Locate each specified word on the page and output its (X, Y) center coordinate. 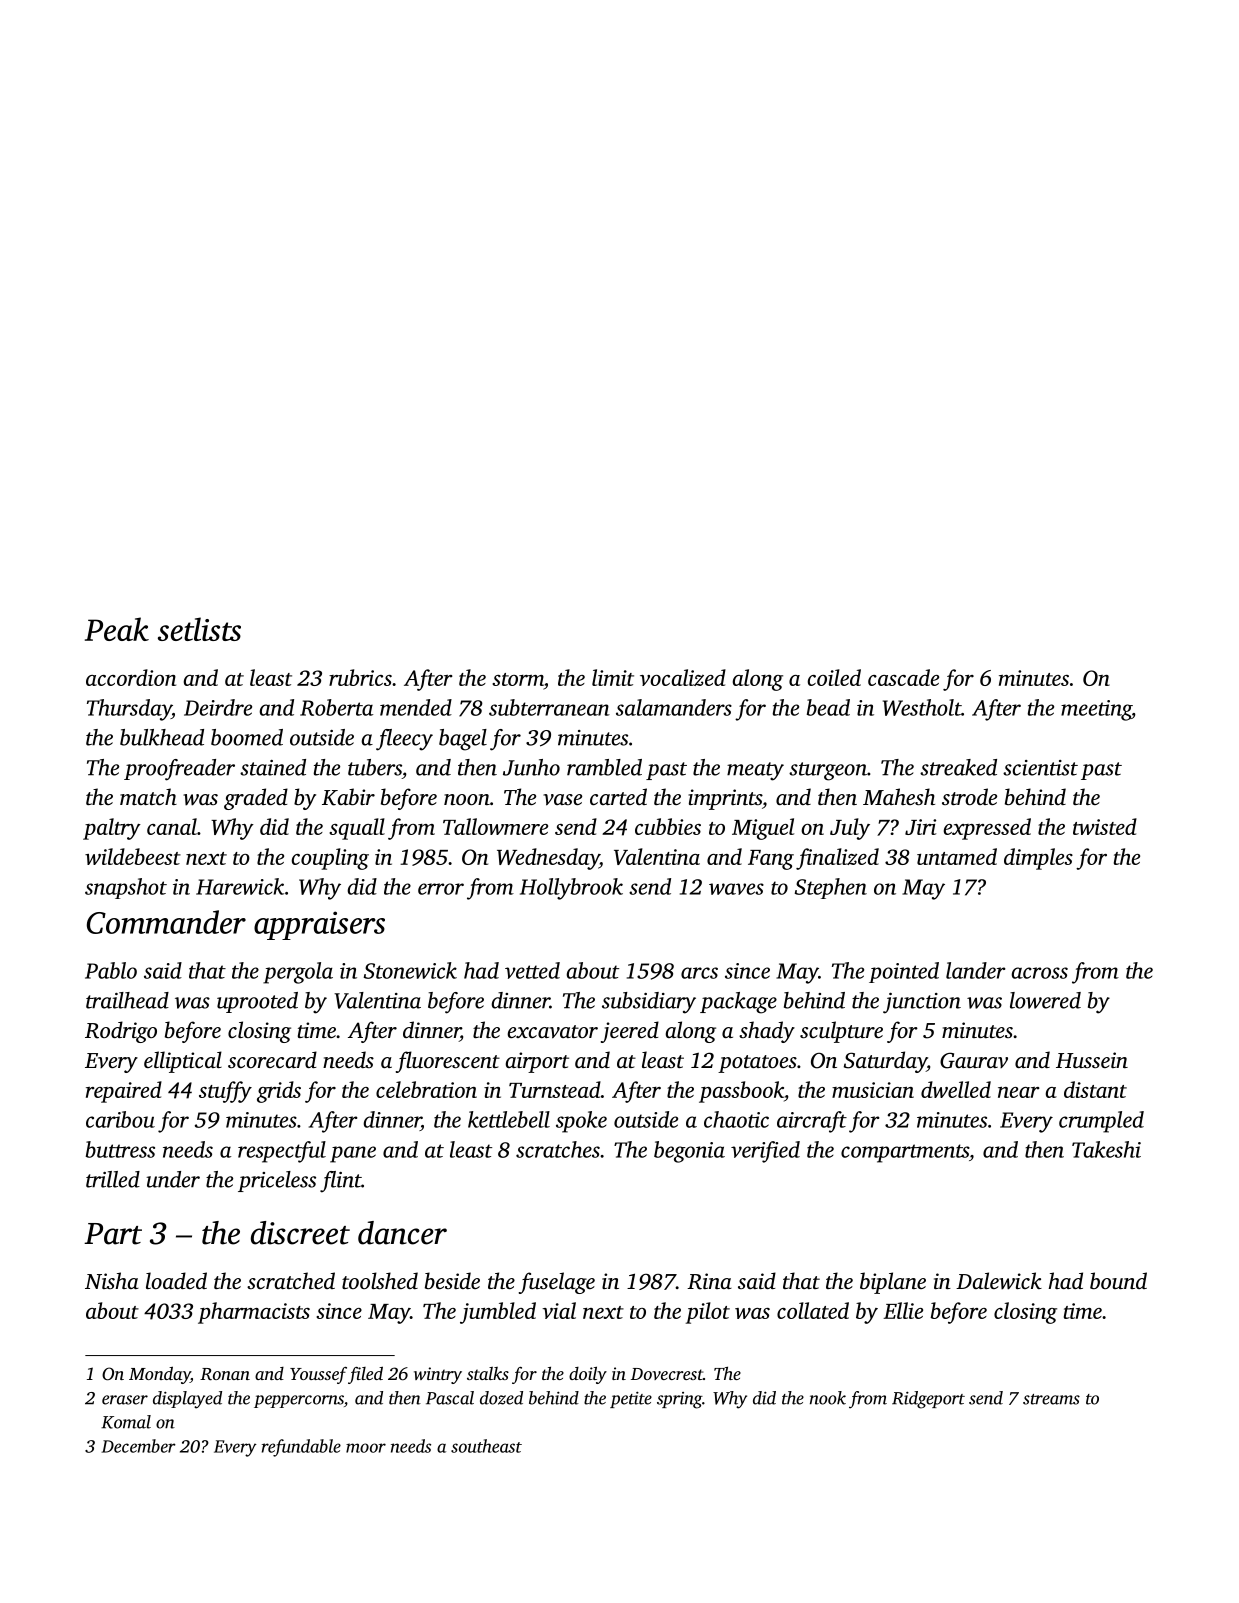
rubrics (360, 677)
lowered (1045, 1000)
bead (828, 707)
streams (1051, 1399)
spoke (581, 1122)
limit (613, 677)
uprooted (257, 1002)
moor (366, 1448)
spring (679, 1400)
